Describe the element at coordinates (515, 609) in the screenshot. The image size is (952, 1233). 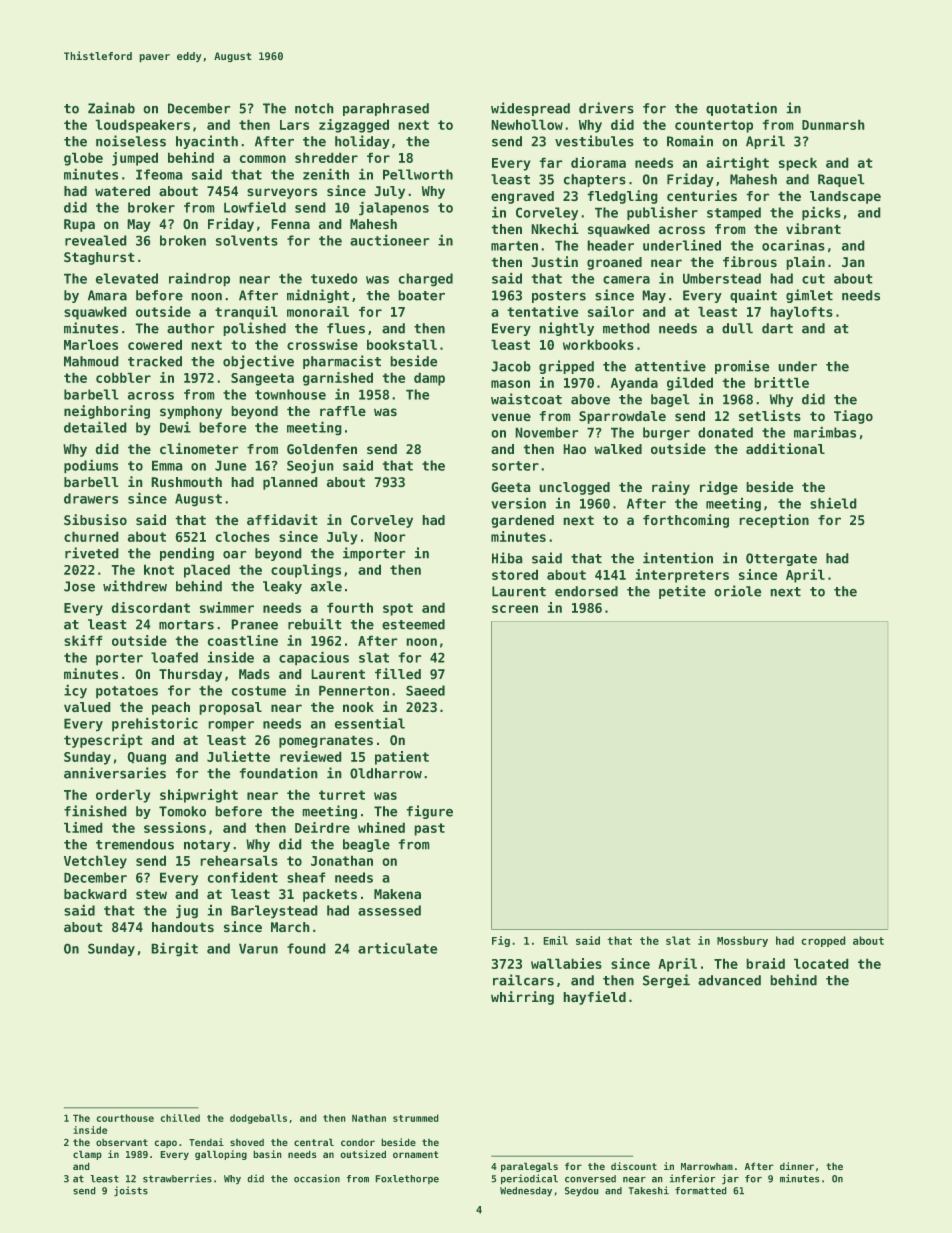
I see `screen` at that location.
